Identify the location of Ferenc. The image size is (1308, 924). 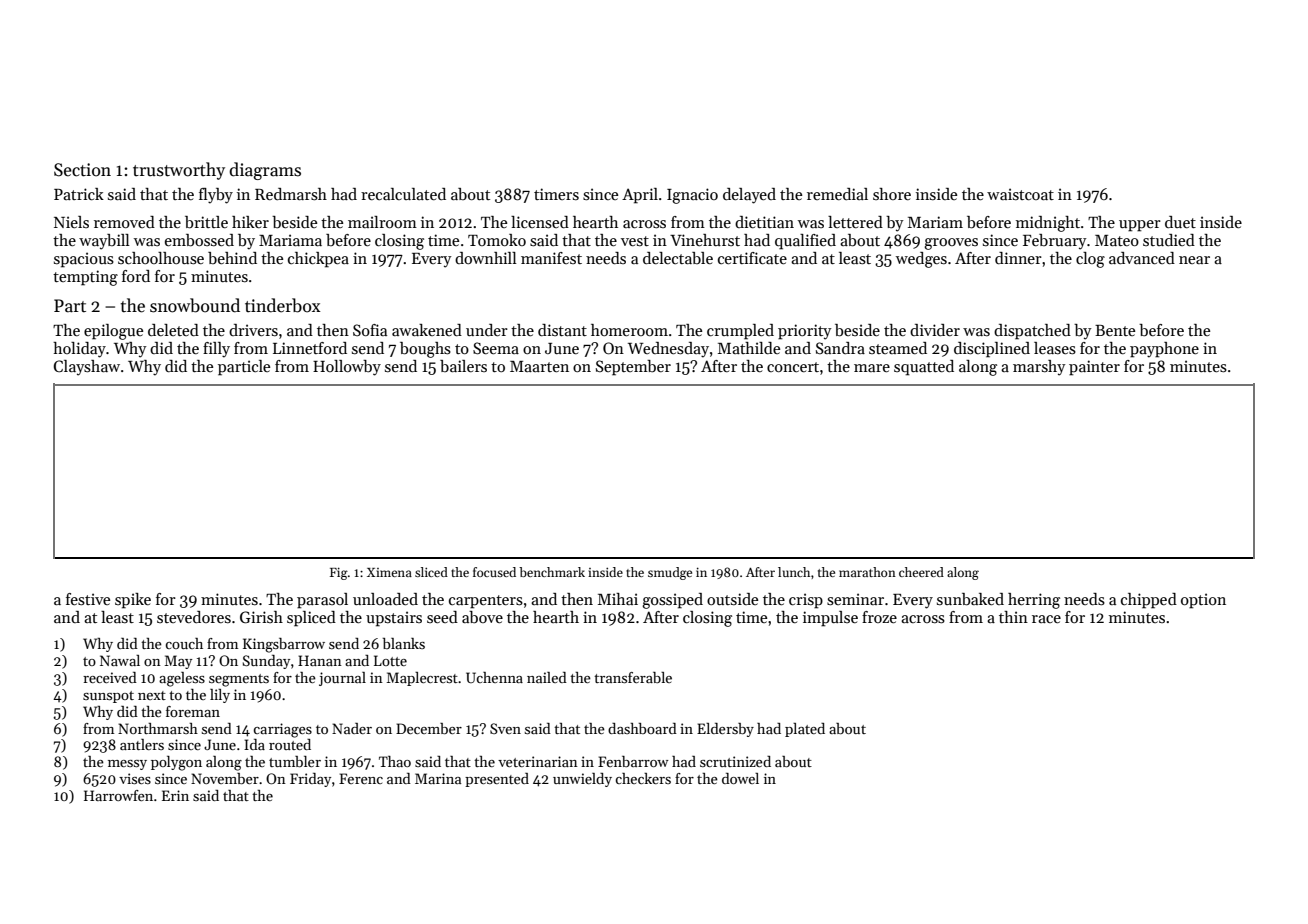
(361, 778).
